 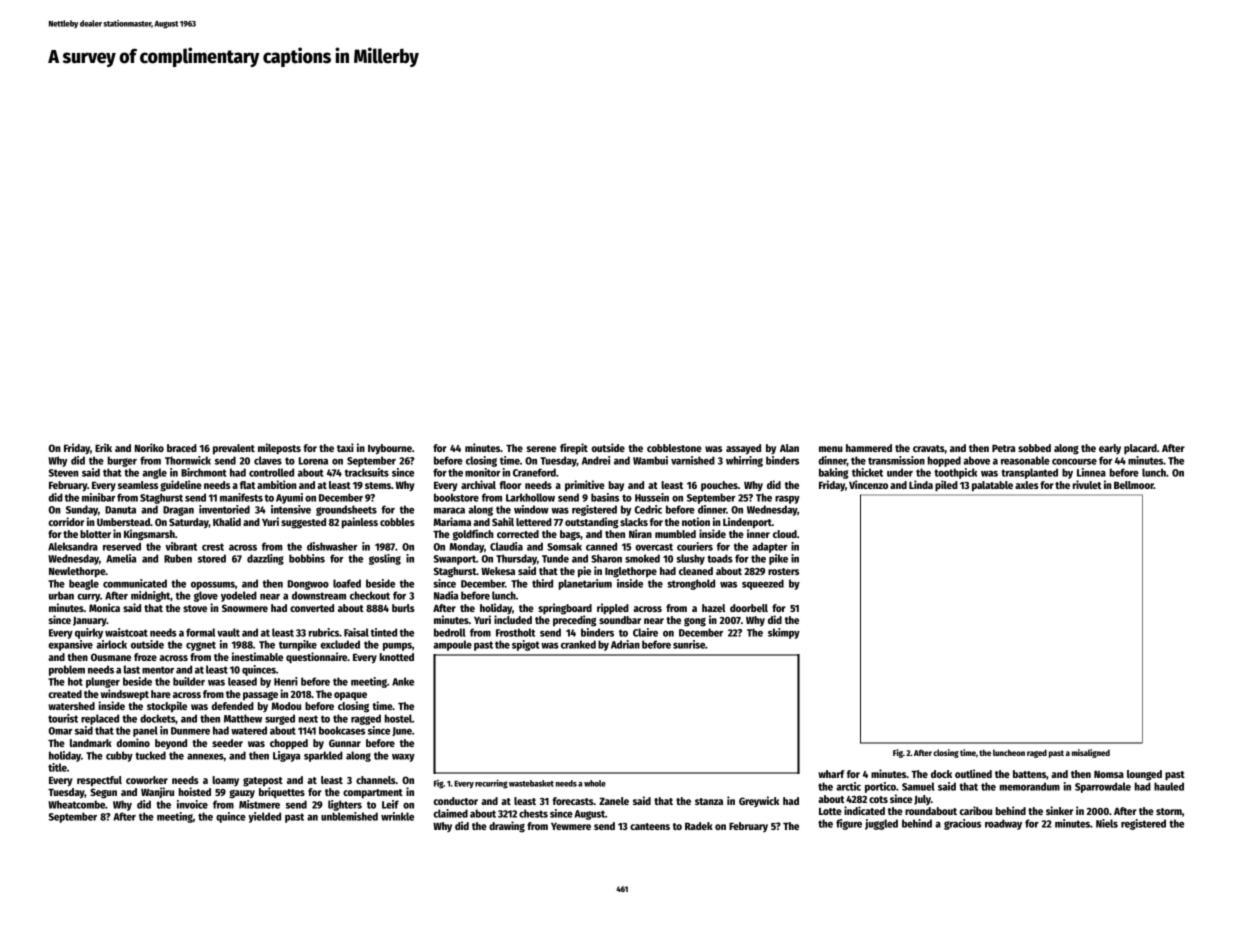 What do you see at coordinates (785, 534) in the screenshot?
I see `cloud` at bounding box center [785, 534].
